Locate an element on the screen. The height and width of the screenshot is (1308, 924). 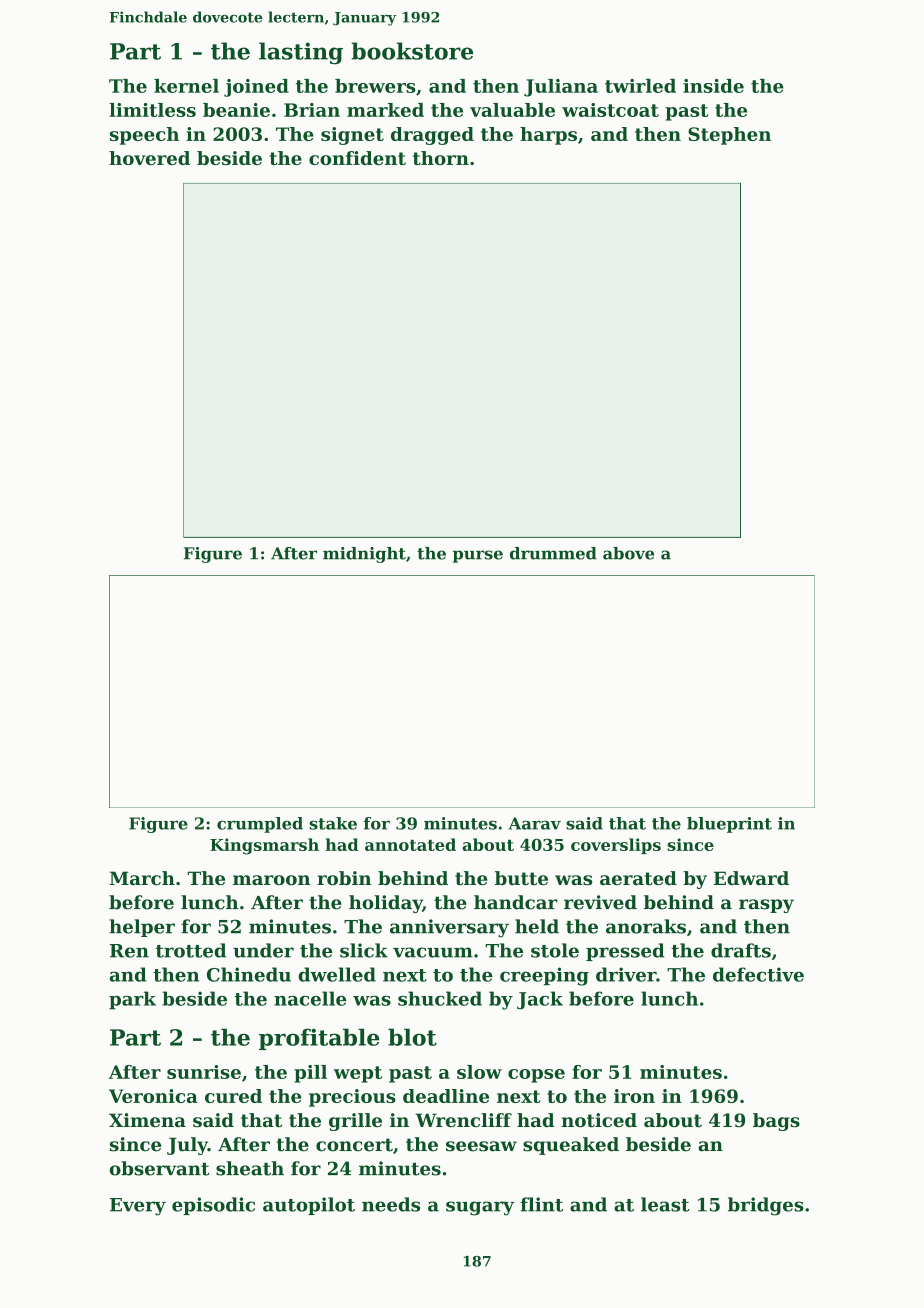
crumpled is located at coordinates (260, 825).
